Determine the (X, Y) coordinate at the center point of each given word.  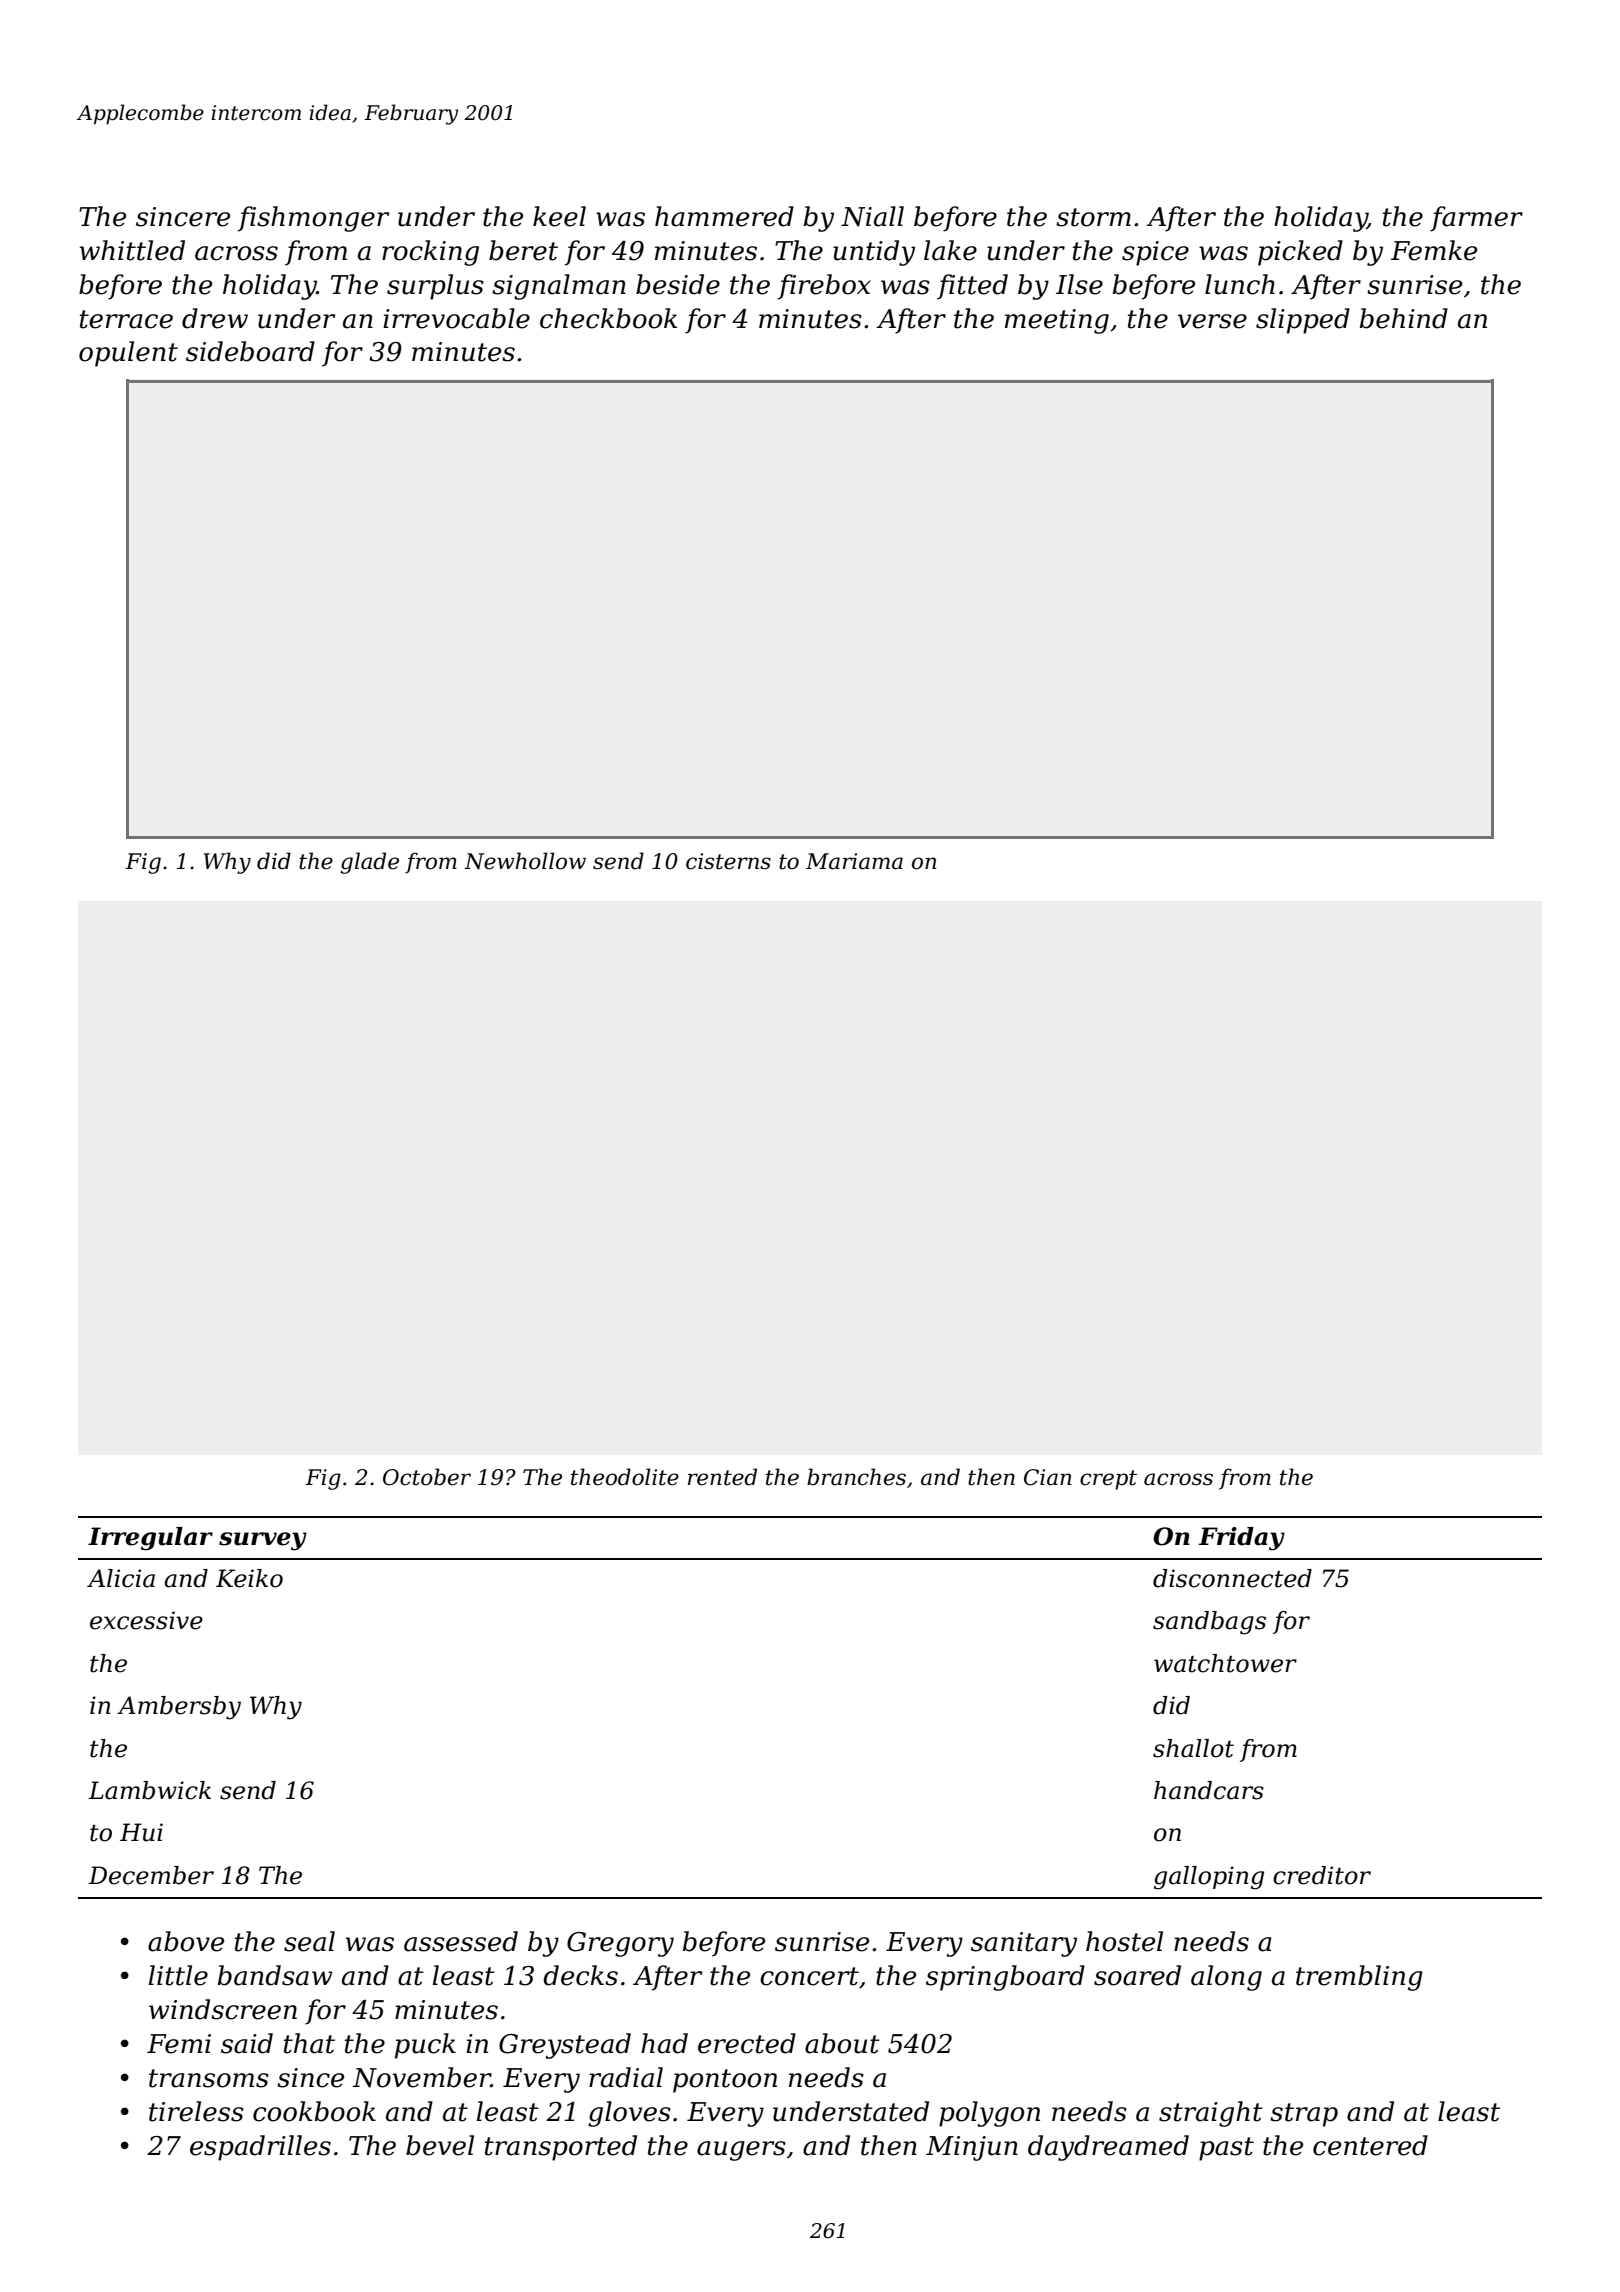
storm (1093, 217)
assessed (461, 1941)
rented (722, 1477)
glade (369, 863)
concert (809, 1976)
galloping (1209, 1878)
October (427, 1477)
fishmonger (313, 219)
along (1226, 1978)
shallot (1193, 1748)
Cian (1048, 1477)
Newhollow (525, 861)
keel (559, 216)
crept (1108, 1480)
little (178, 1975)
